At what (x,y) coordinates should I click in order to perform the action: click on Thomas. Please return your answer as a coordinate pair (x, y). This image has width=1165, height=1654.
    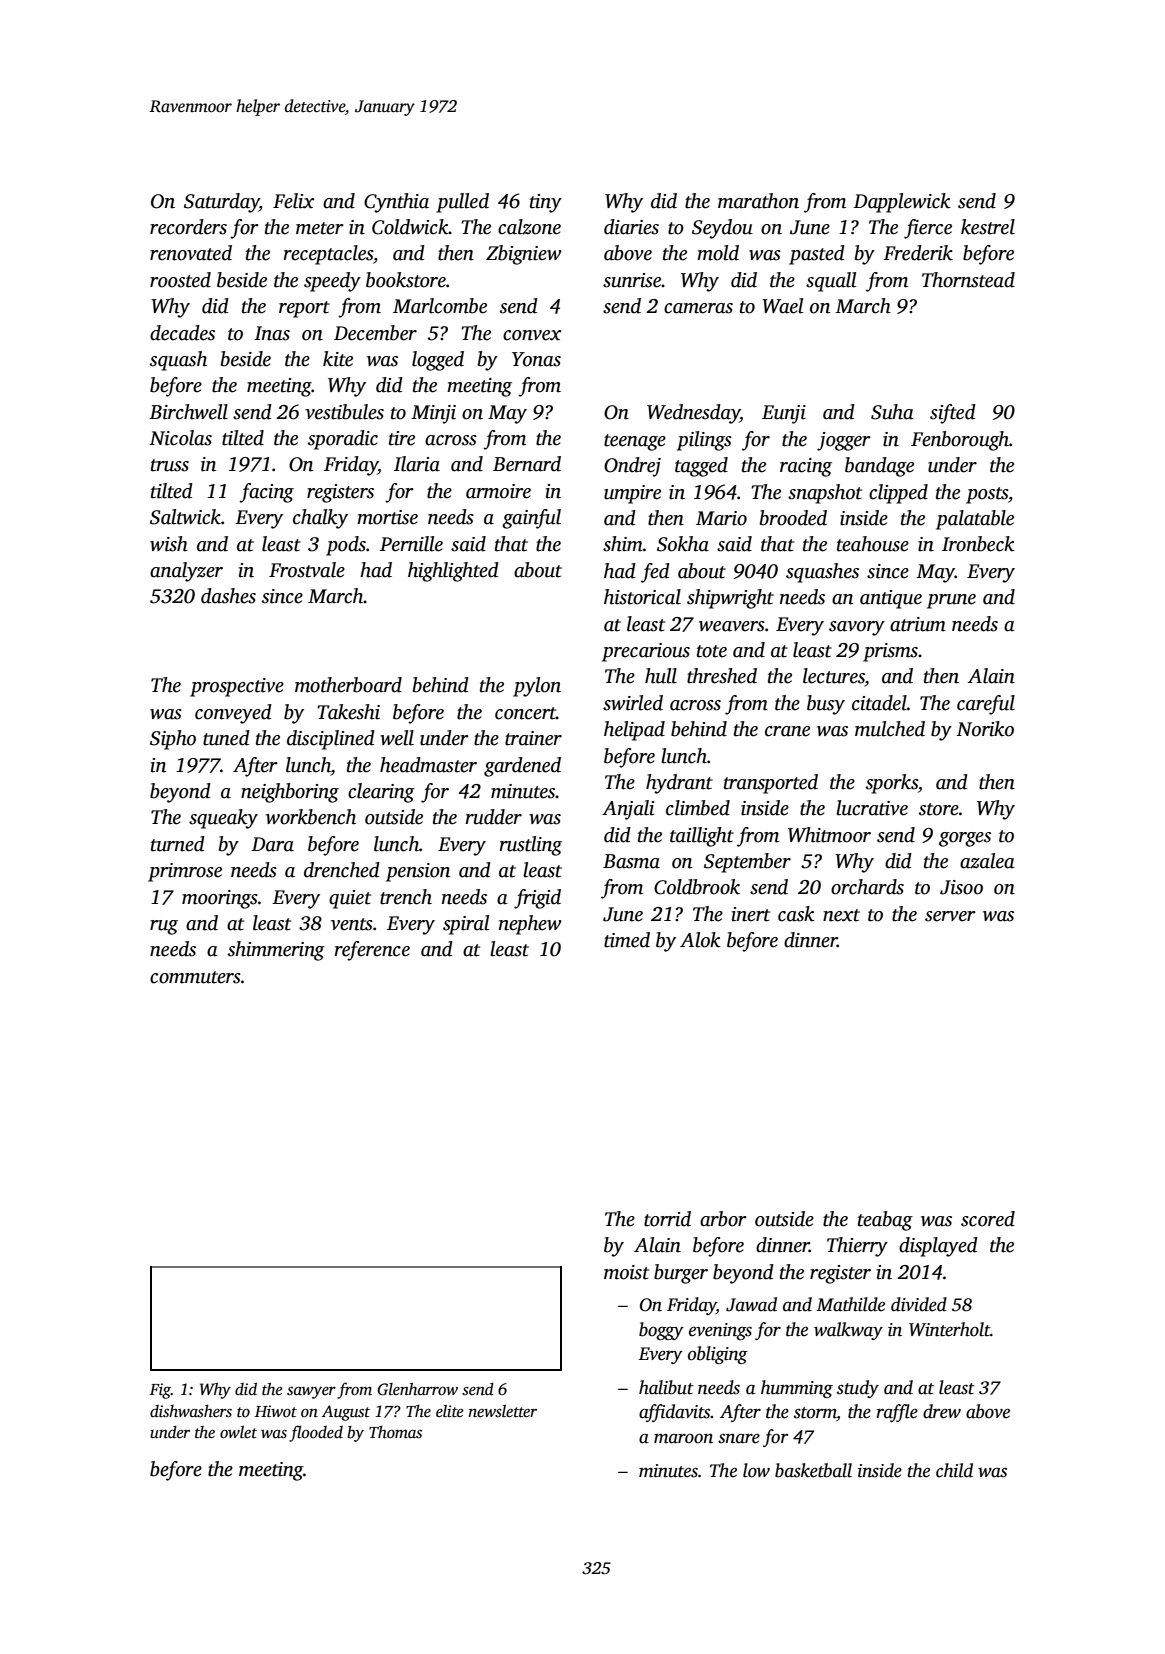
    Looking at the image, I should click on (395, 1432).
